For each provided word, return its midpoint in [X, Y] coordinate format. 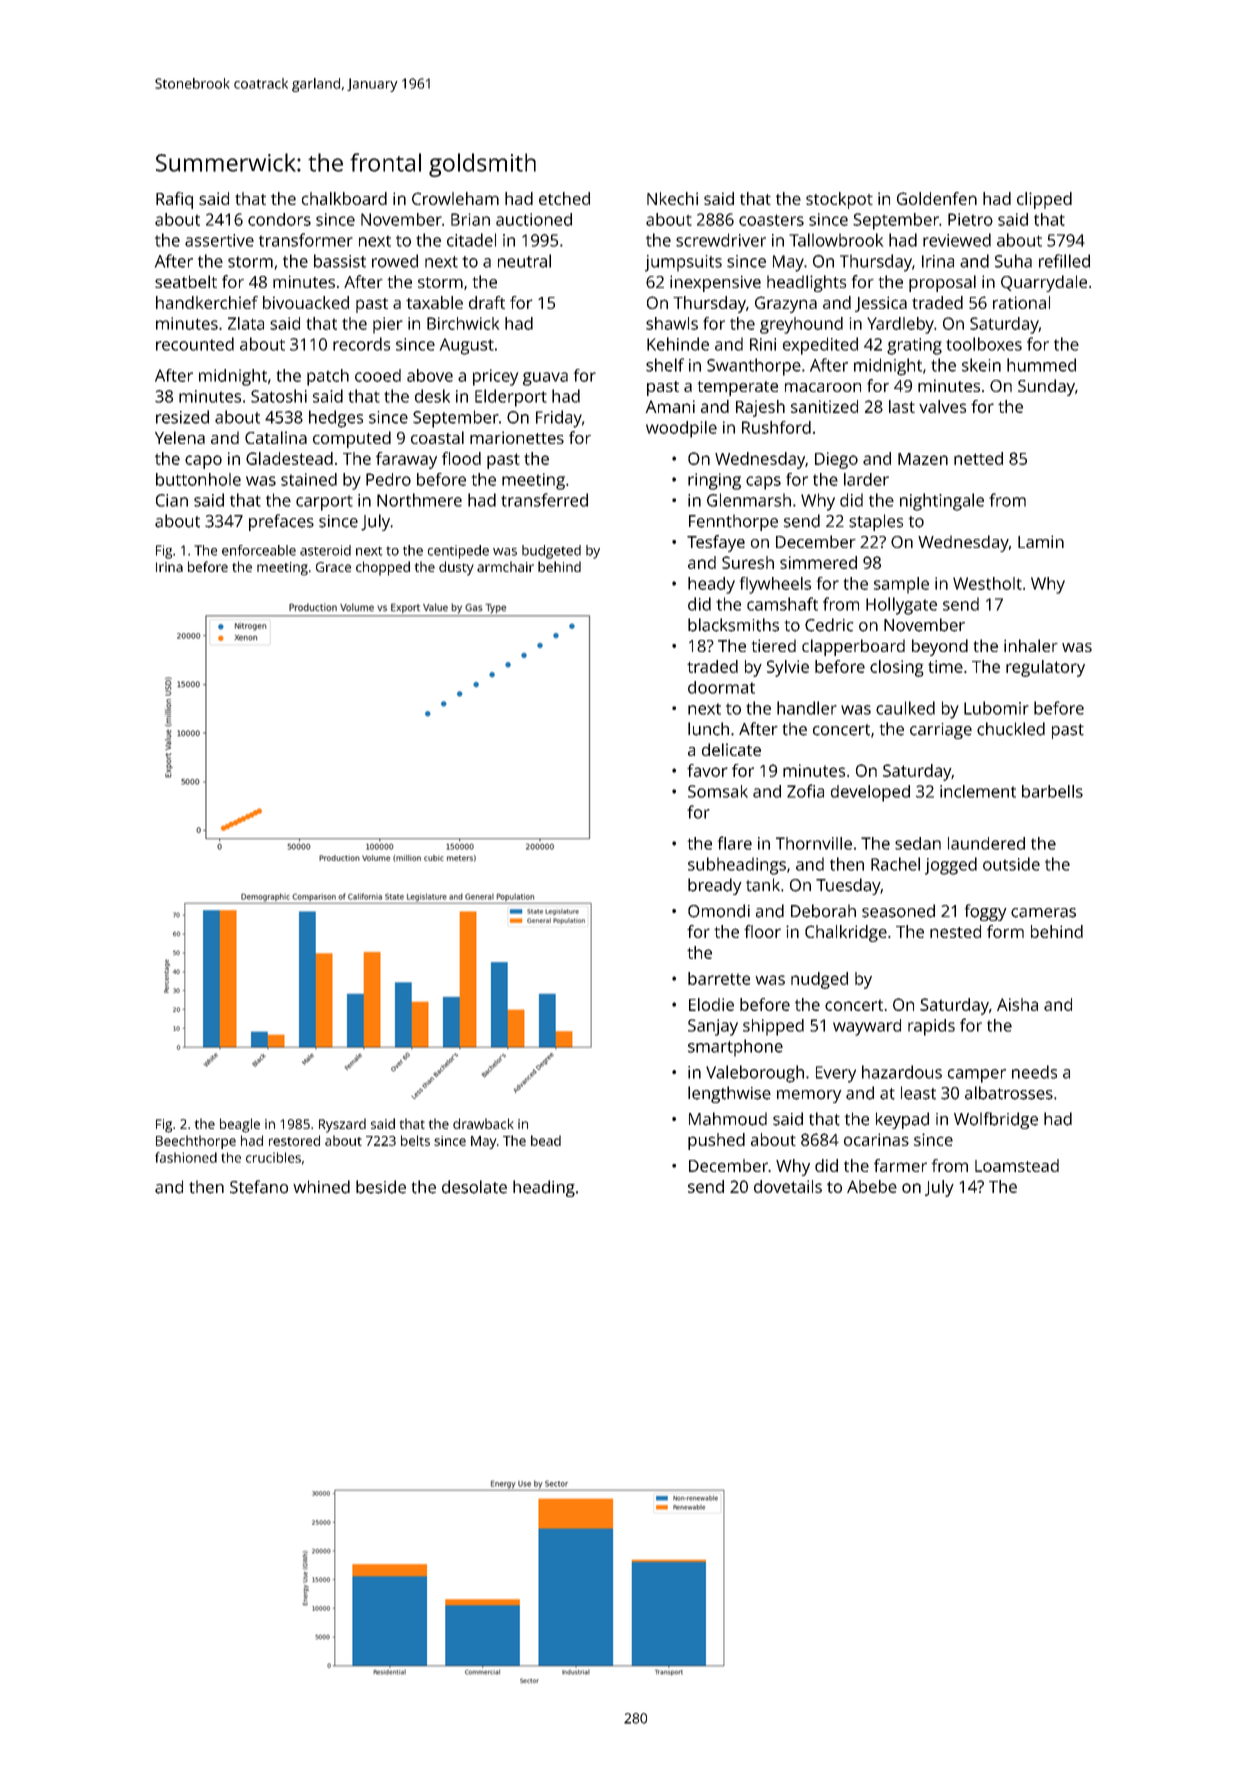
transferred [544, 500]
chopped [383, 568]
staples [876, 522]
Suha [1013, 261]
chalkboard [344, 198]
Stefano [259, 1187]
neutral [524, 261]
